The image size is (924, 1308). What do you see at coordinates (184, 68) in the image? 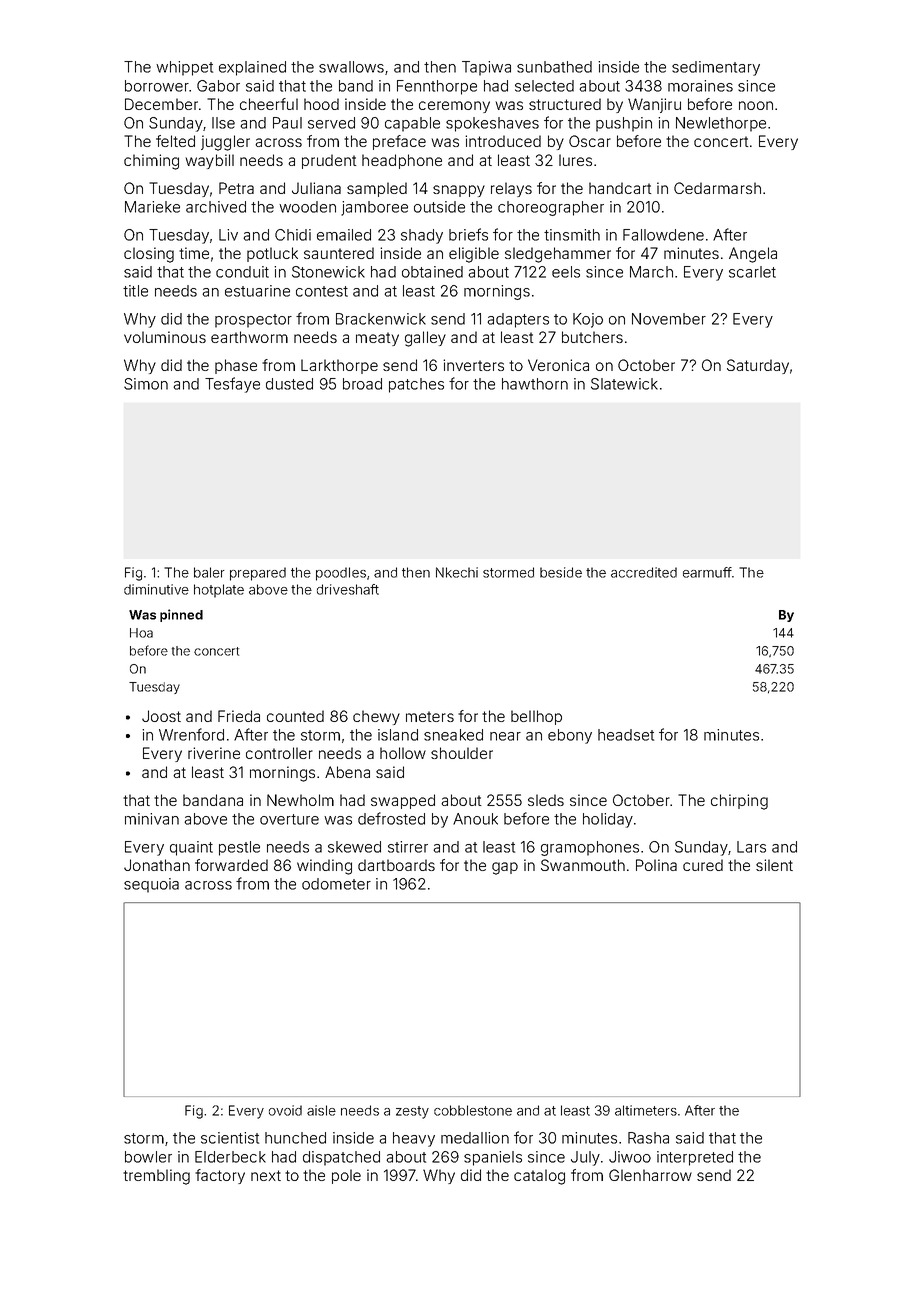
I see `whippet` at bounding box center [184, 68].
